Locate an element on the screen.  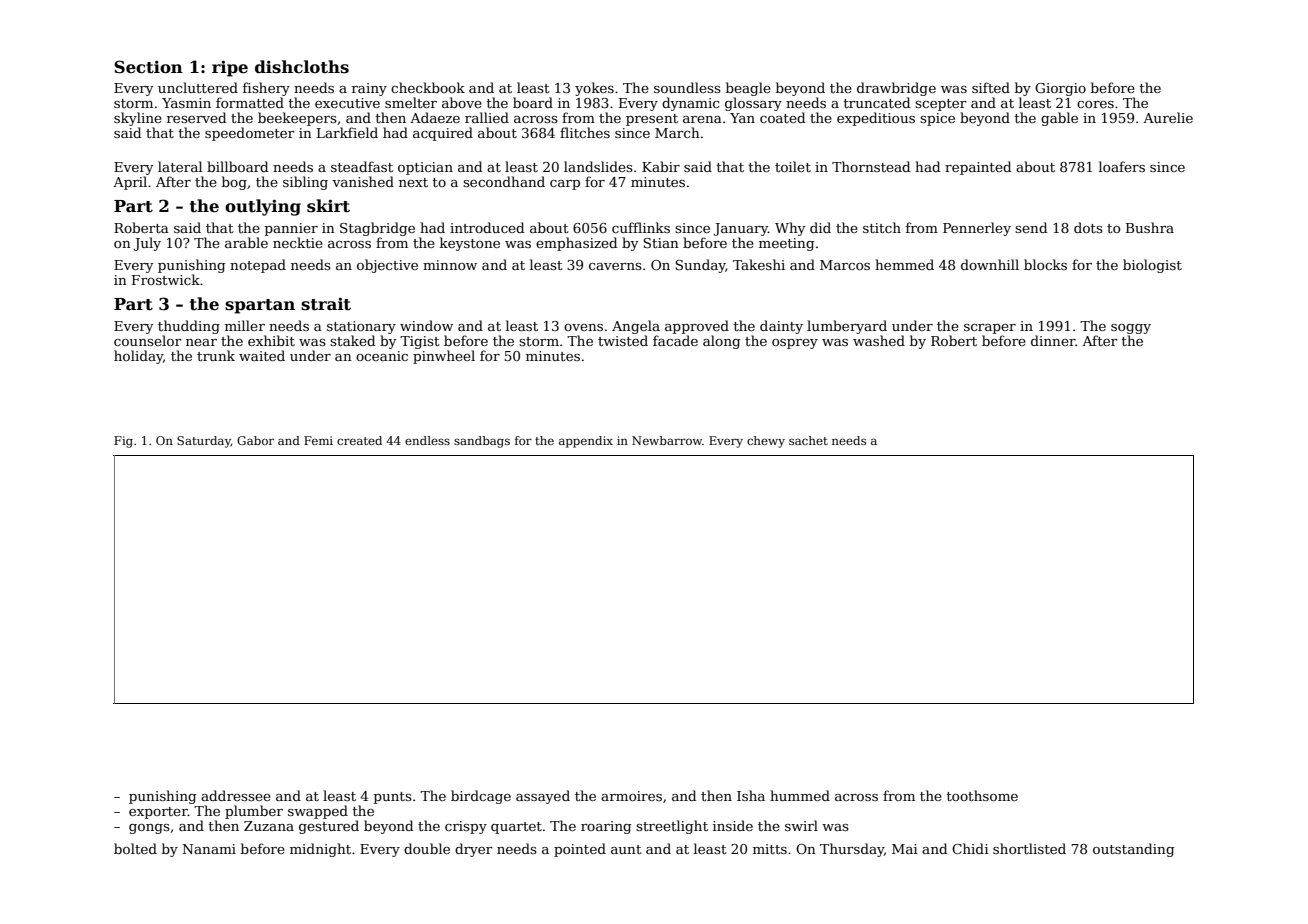
sachet is located at coordinates (808, 440).
